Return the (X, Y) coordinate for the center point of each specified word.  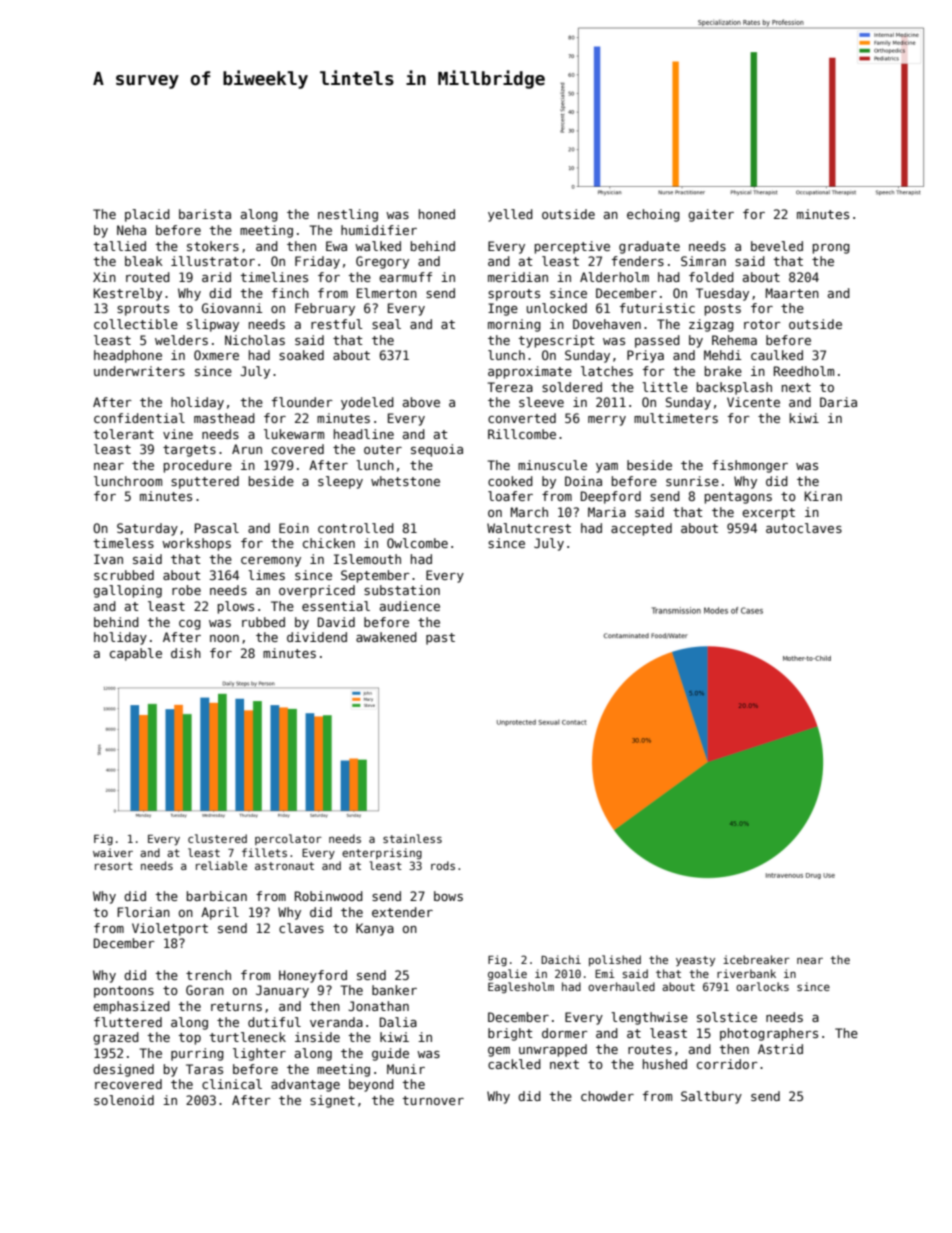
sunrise (692, 481)
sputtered (205, 482)
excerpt (768, 514)
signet (332, 1101)
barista (205, 214)
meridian (518, 277)
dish (186, 653)
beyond (371, 1085)
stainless (412, 838)
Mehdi (723, 355)
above (421, 402)
